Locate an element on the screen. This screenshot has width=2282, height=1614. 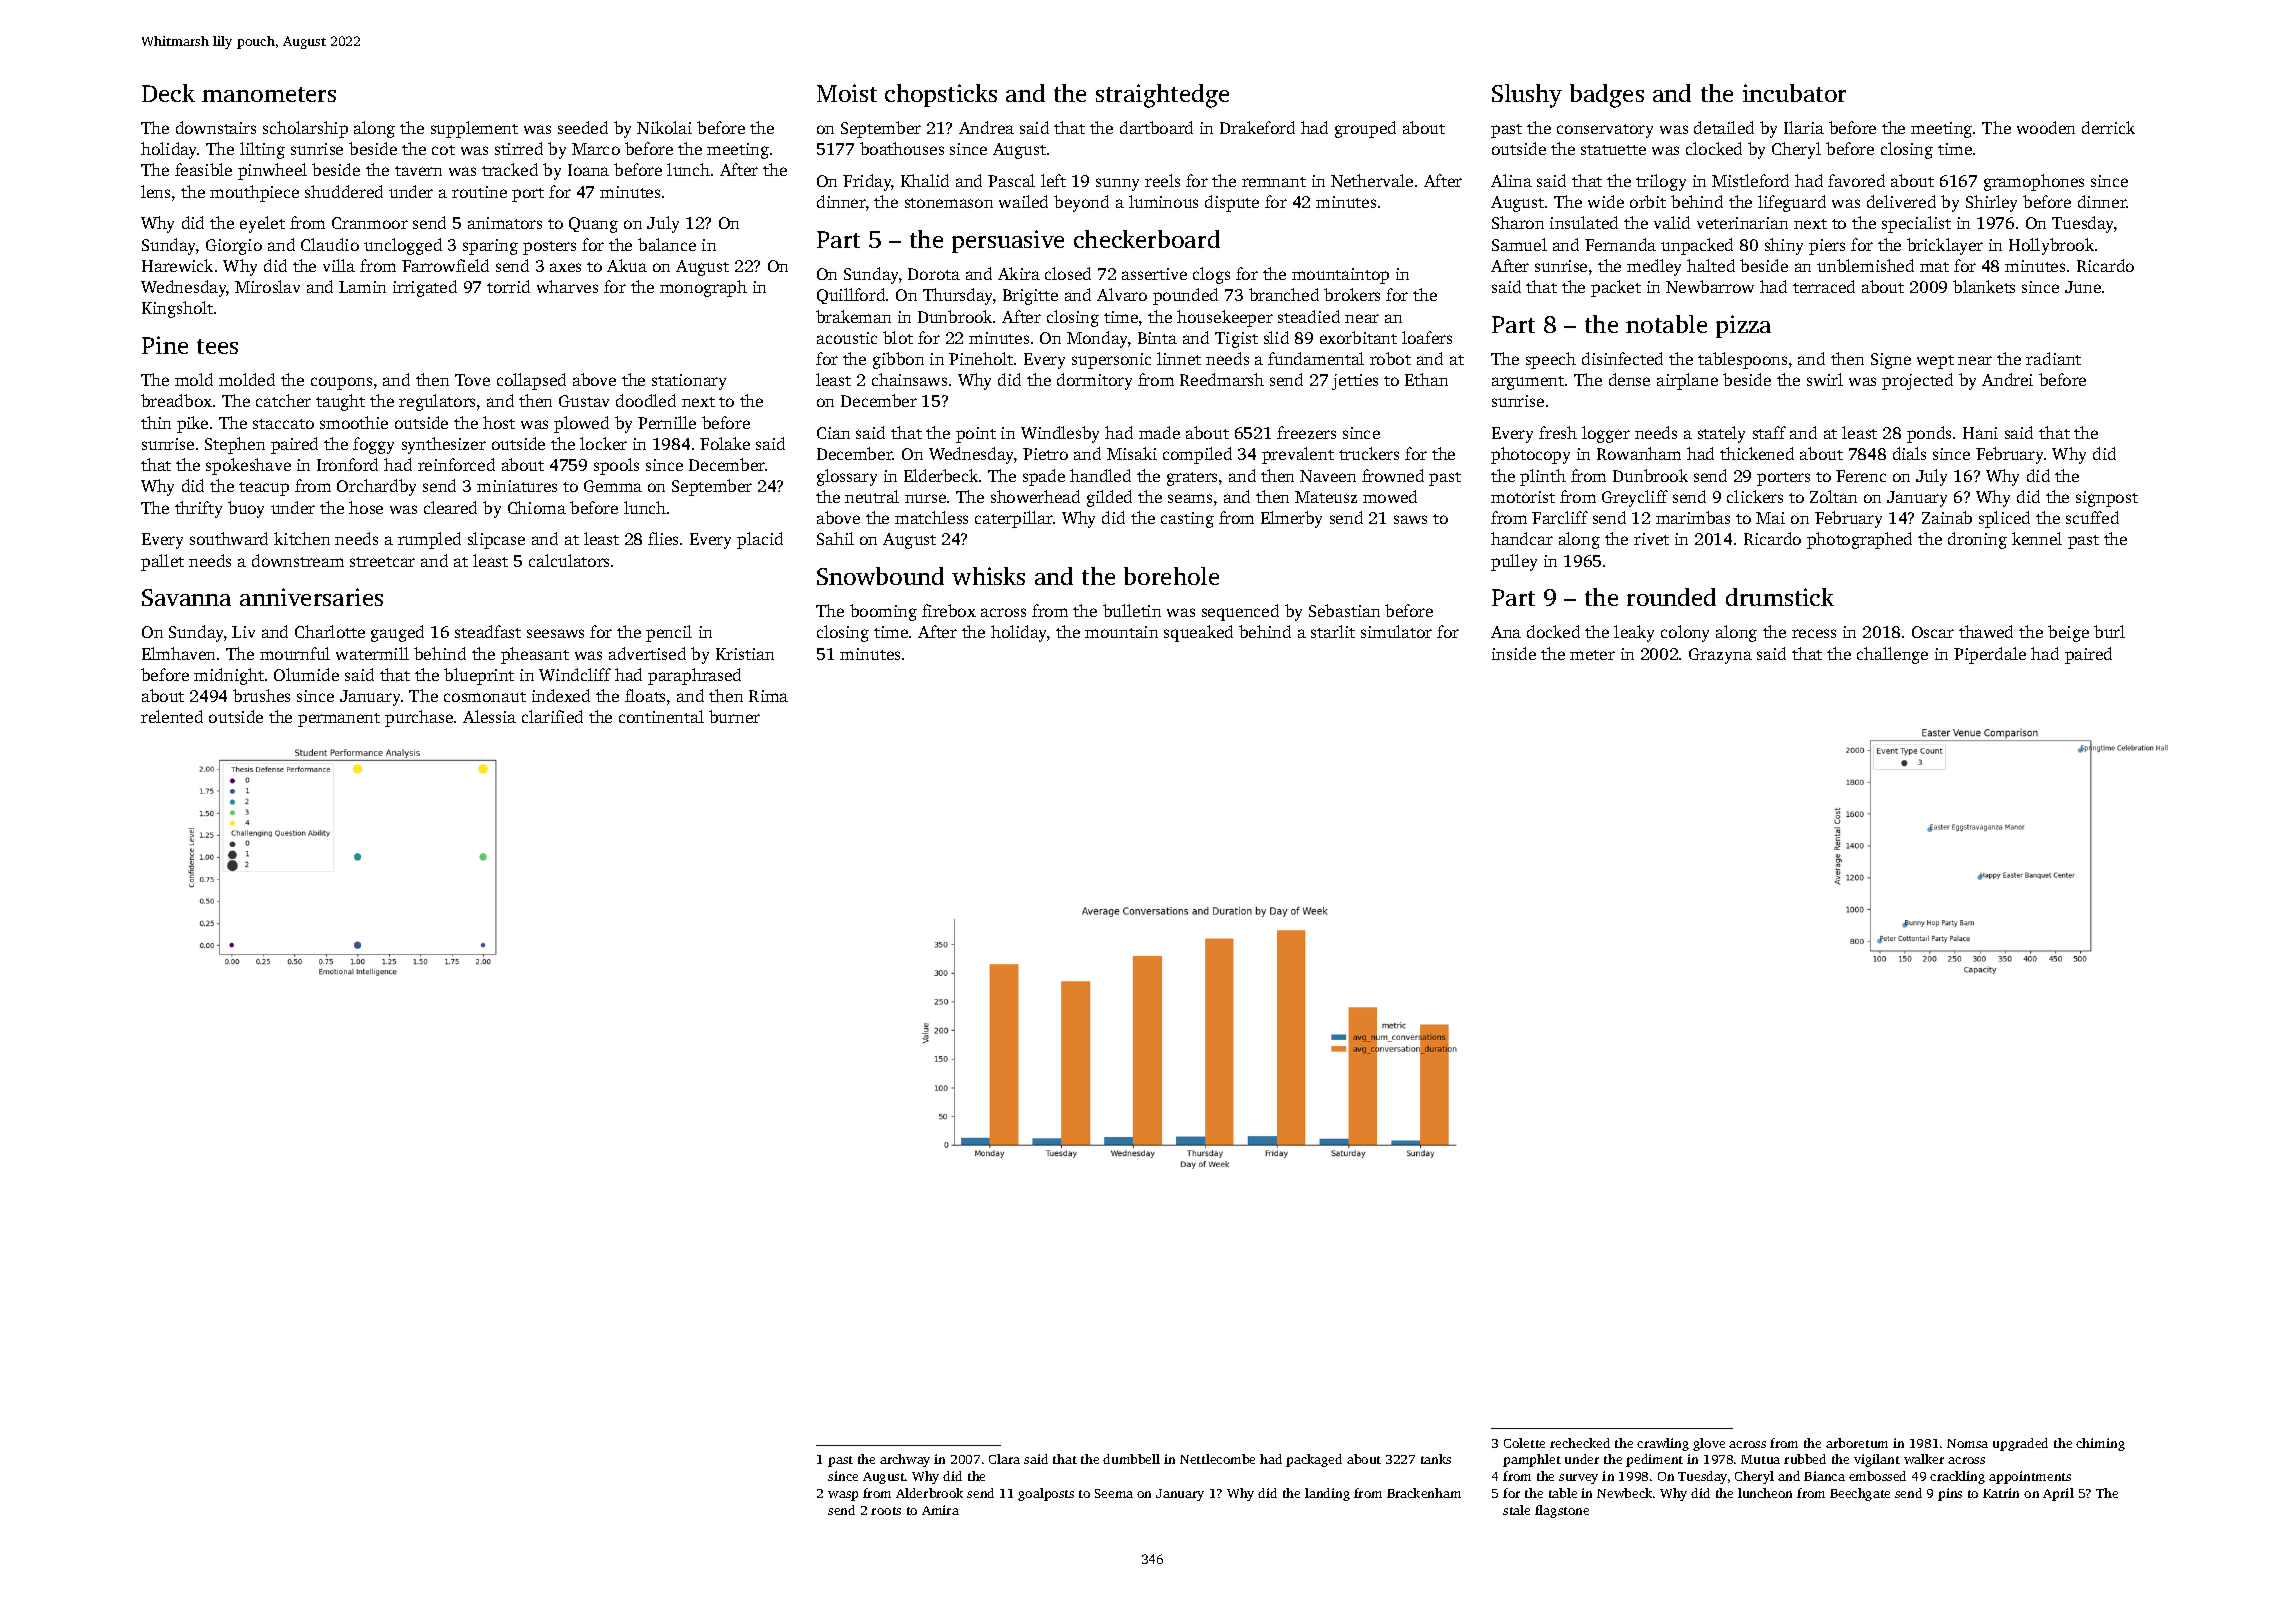
marimbas is located at coordinates (1693, 517).
